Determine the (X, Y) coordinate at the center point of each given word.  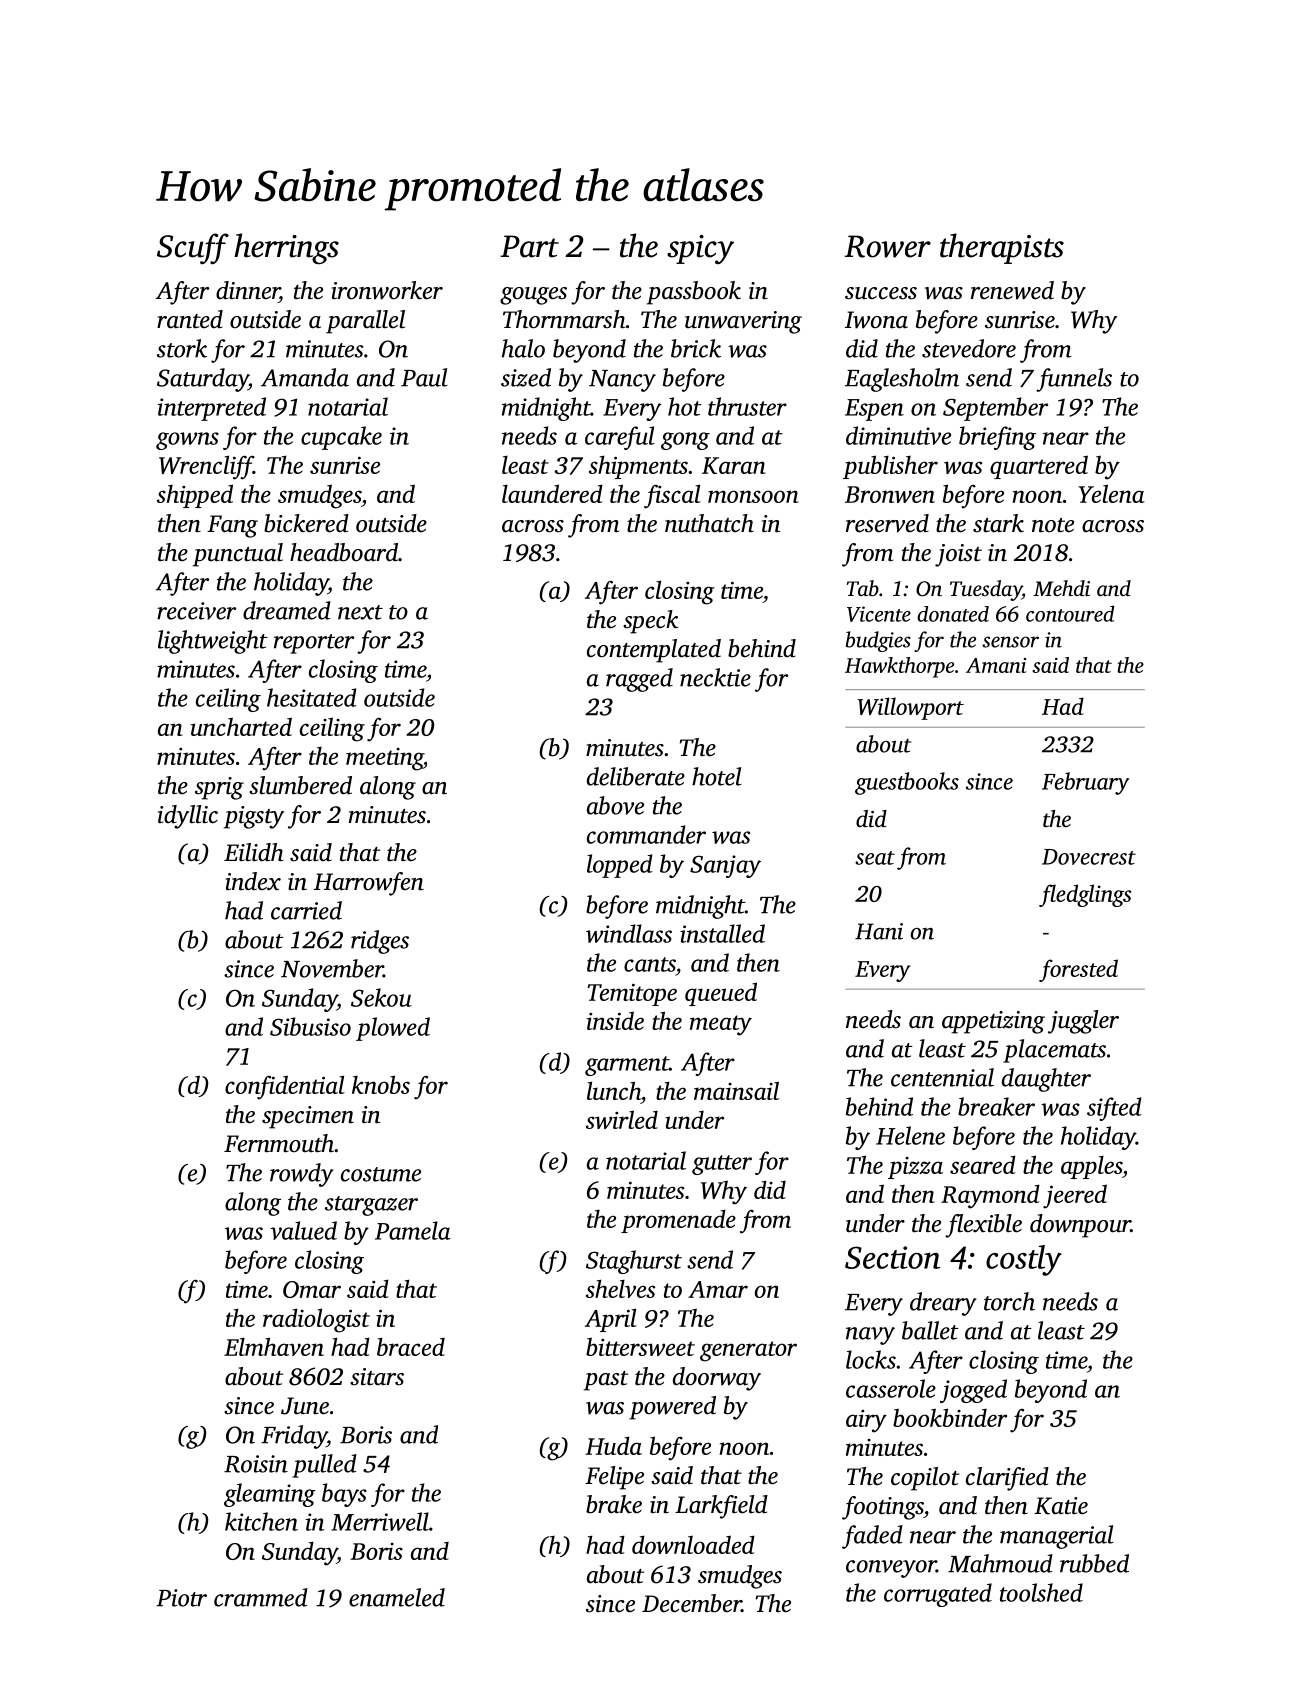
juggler (1083, 1022)
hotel (717, 776)
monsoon (753, 496)
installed (722, 933)
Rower (888, 246)
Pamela (413, 1230)
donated (953, 614)
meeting (384, 759)
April (611, 1320)
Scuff (193, 248)
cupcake (341, 438)
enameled (397, 1597)
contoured (1070, 613)
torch (1009, 1301)
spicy (700, 249)
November (332, 968)
